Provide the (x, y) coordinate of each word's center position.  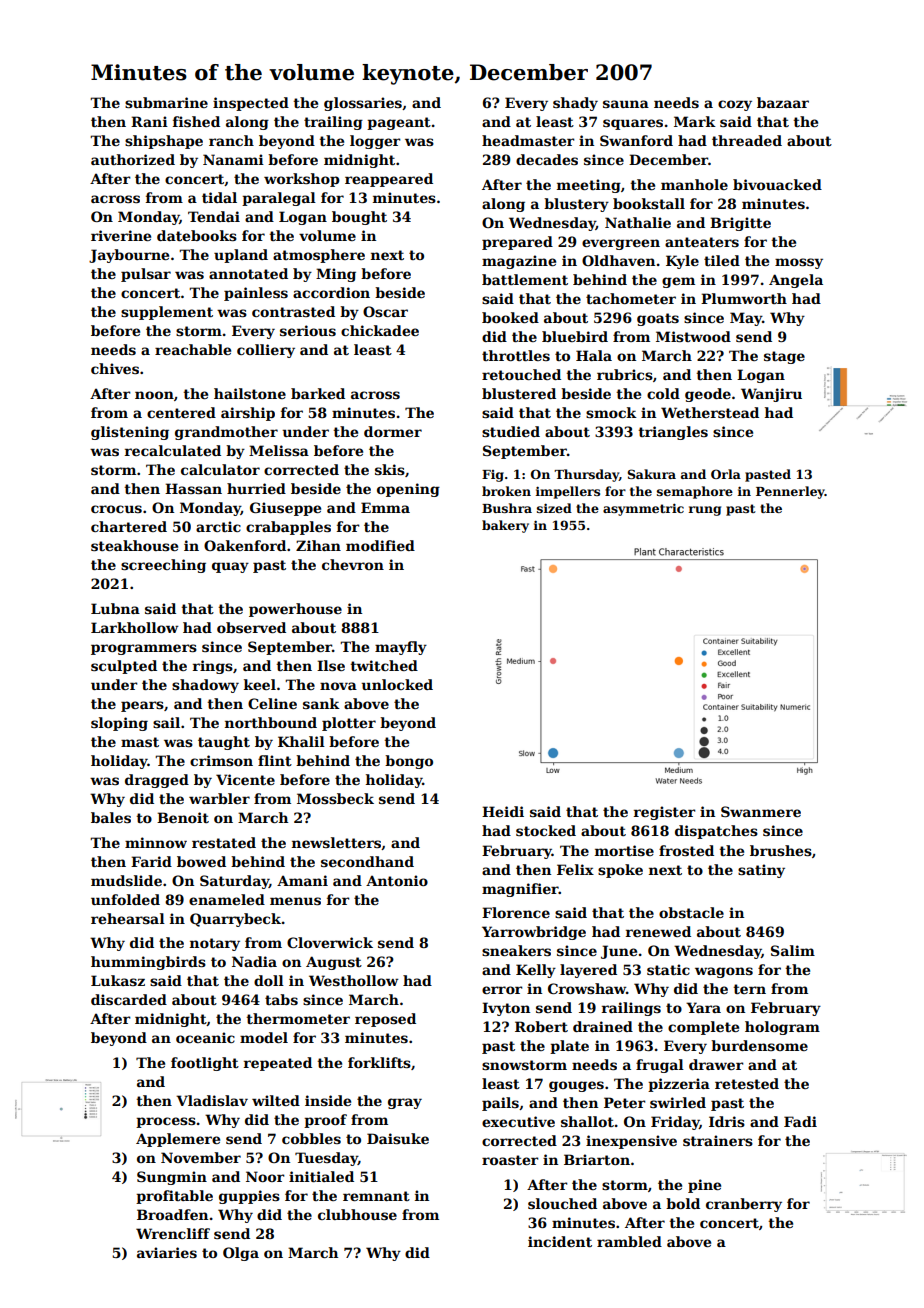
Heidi (503, 811)
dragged (157, 781)
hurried (256, 488)
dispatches (716, 832)
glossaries (363, 104)
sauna (626, 104)
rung (705, 511)
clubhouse (357, 1214)
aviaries (167, 1252)
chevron (353, 564)
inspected (251, 104)
